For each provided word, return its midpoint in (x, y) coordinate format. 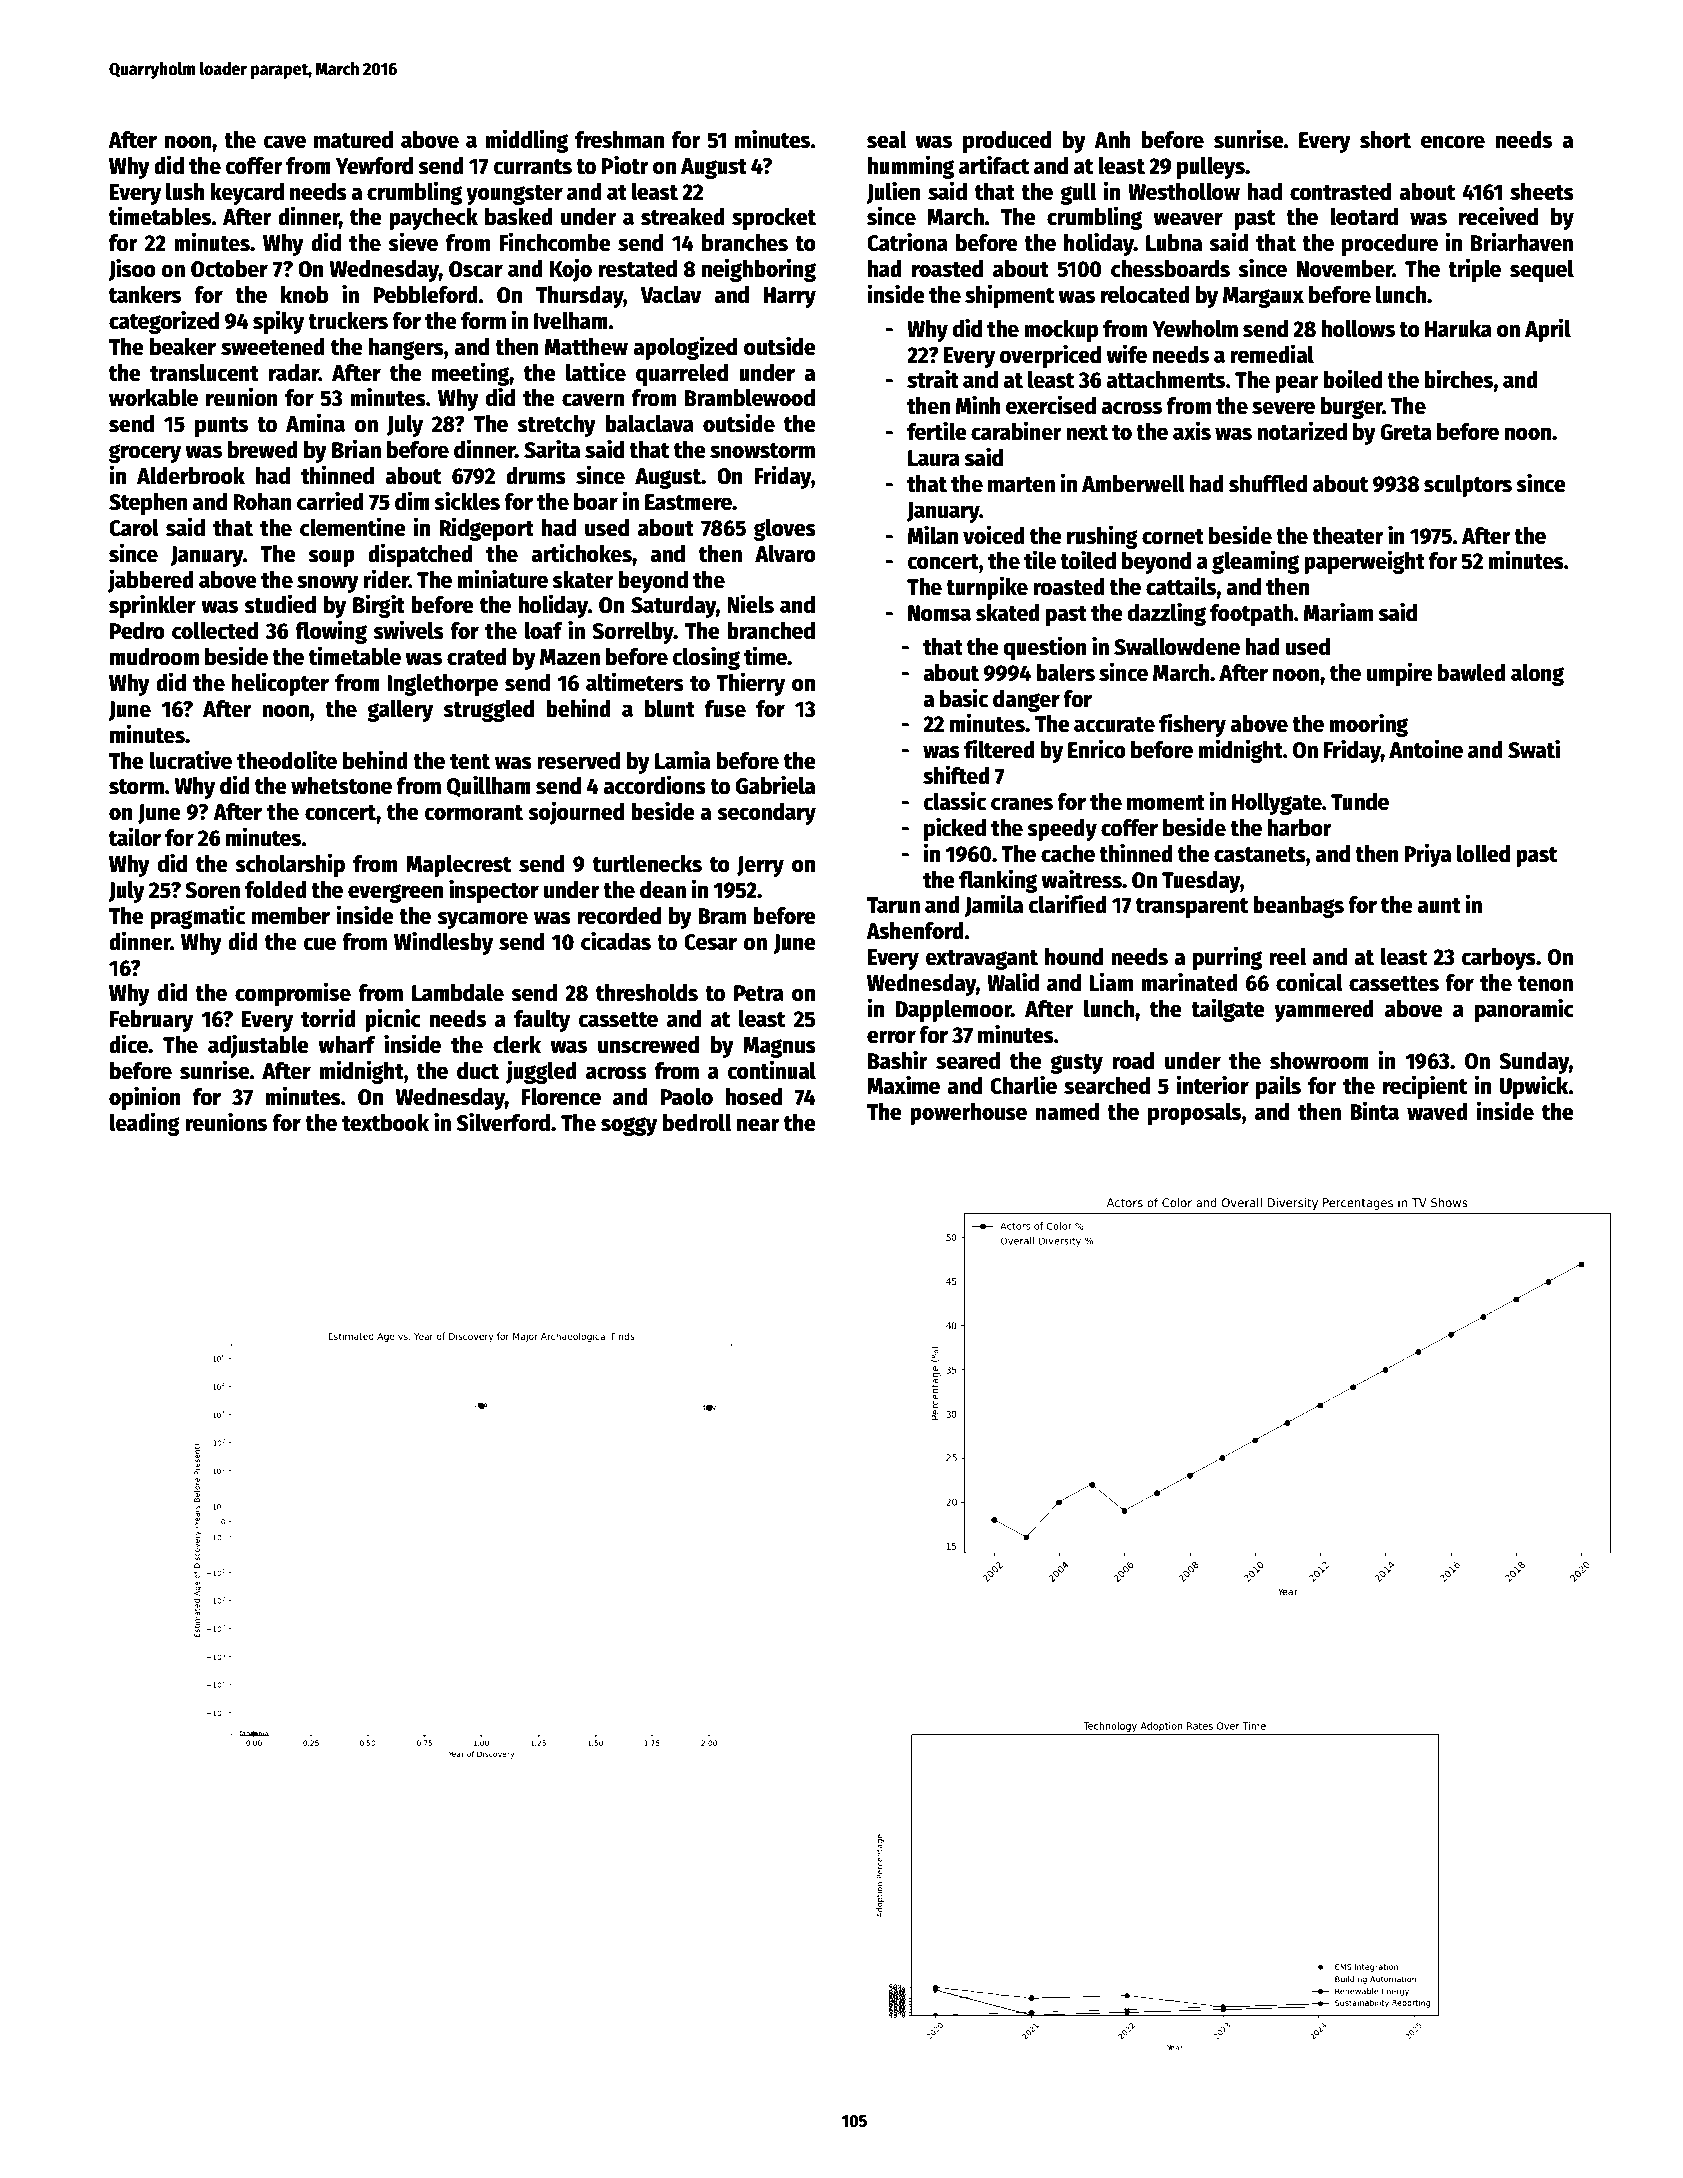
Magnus (779, 1047)
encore (1453, 142)
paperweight (1364, 562)
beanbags (1298, 907)
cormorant (474, 813)
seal (886, 140)
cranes (1022, 804)
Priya (1427, 855)
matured (353, 140)
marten (1021, 485)
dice (128, 1044)
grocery (145, 453)
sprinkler (152, 606)
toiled (1088, 560)
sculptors (1468, 486)
